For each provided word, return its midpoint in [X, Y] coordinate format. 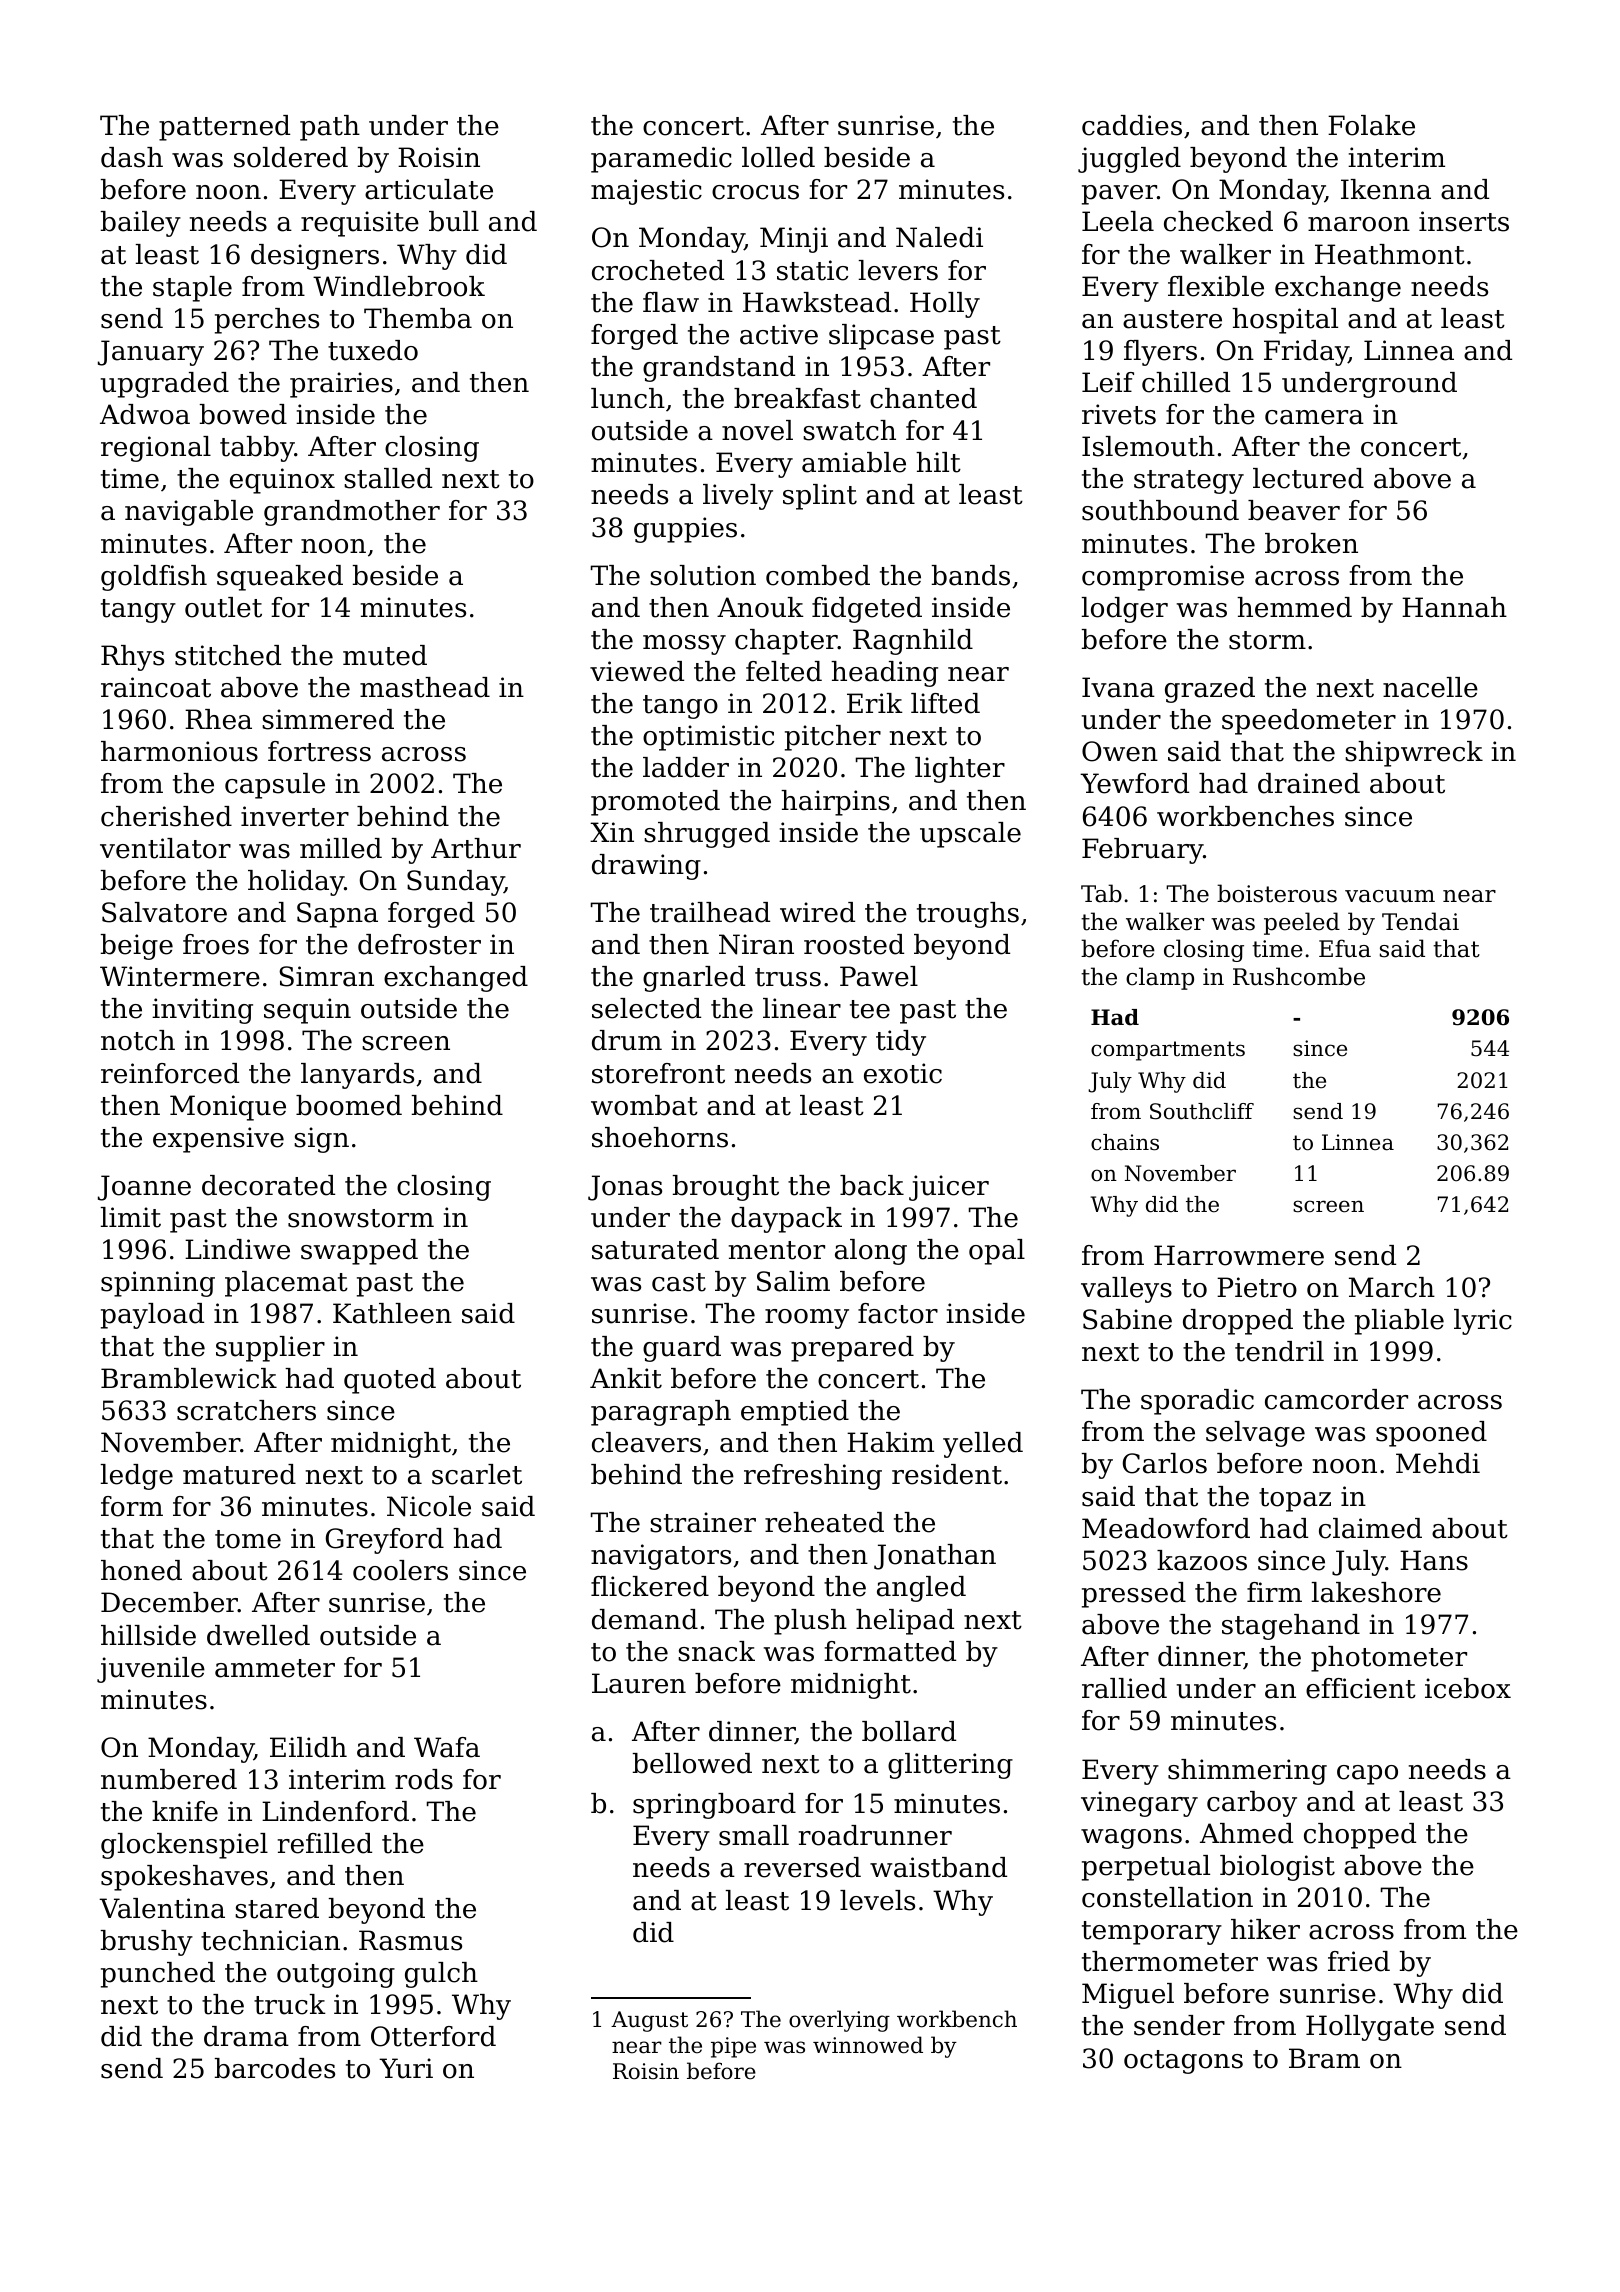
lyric [1483, 1322]
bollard [909, 1731]
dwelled [258, 1635]
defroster [419, 944]
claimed [1370, 1528]
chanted [923, 398]
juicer [949, 1188]
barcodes [275, 2068]
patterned [224, 128]
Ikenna [1386, 189]
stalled [388, 478]
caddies [1132, 125]
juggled [1129, 160]
